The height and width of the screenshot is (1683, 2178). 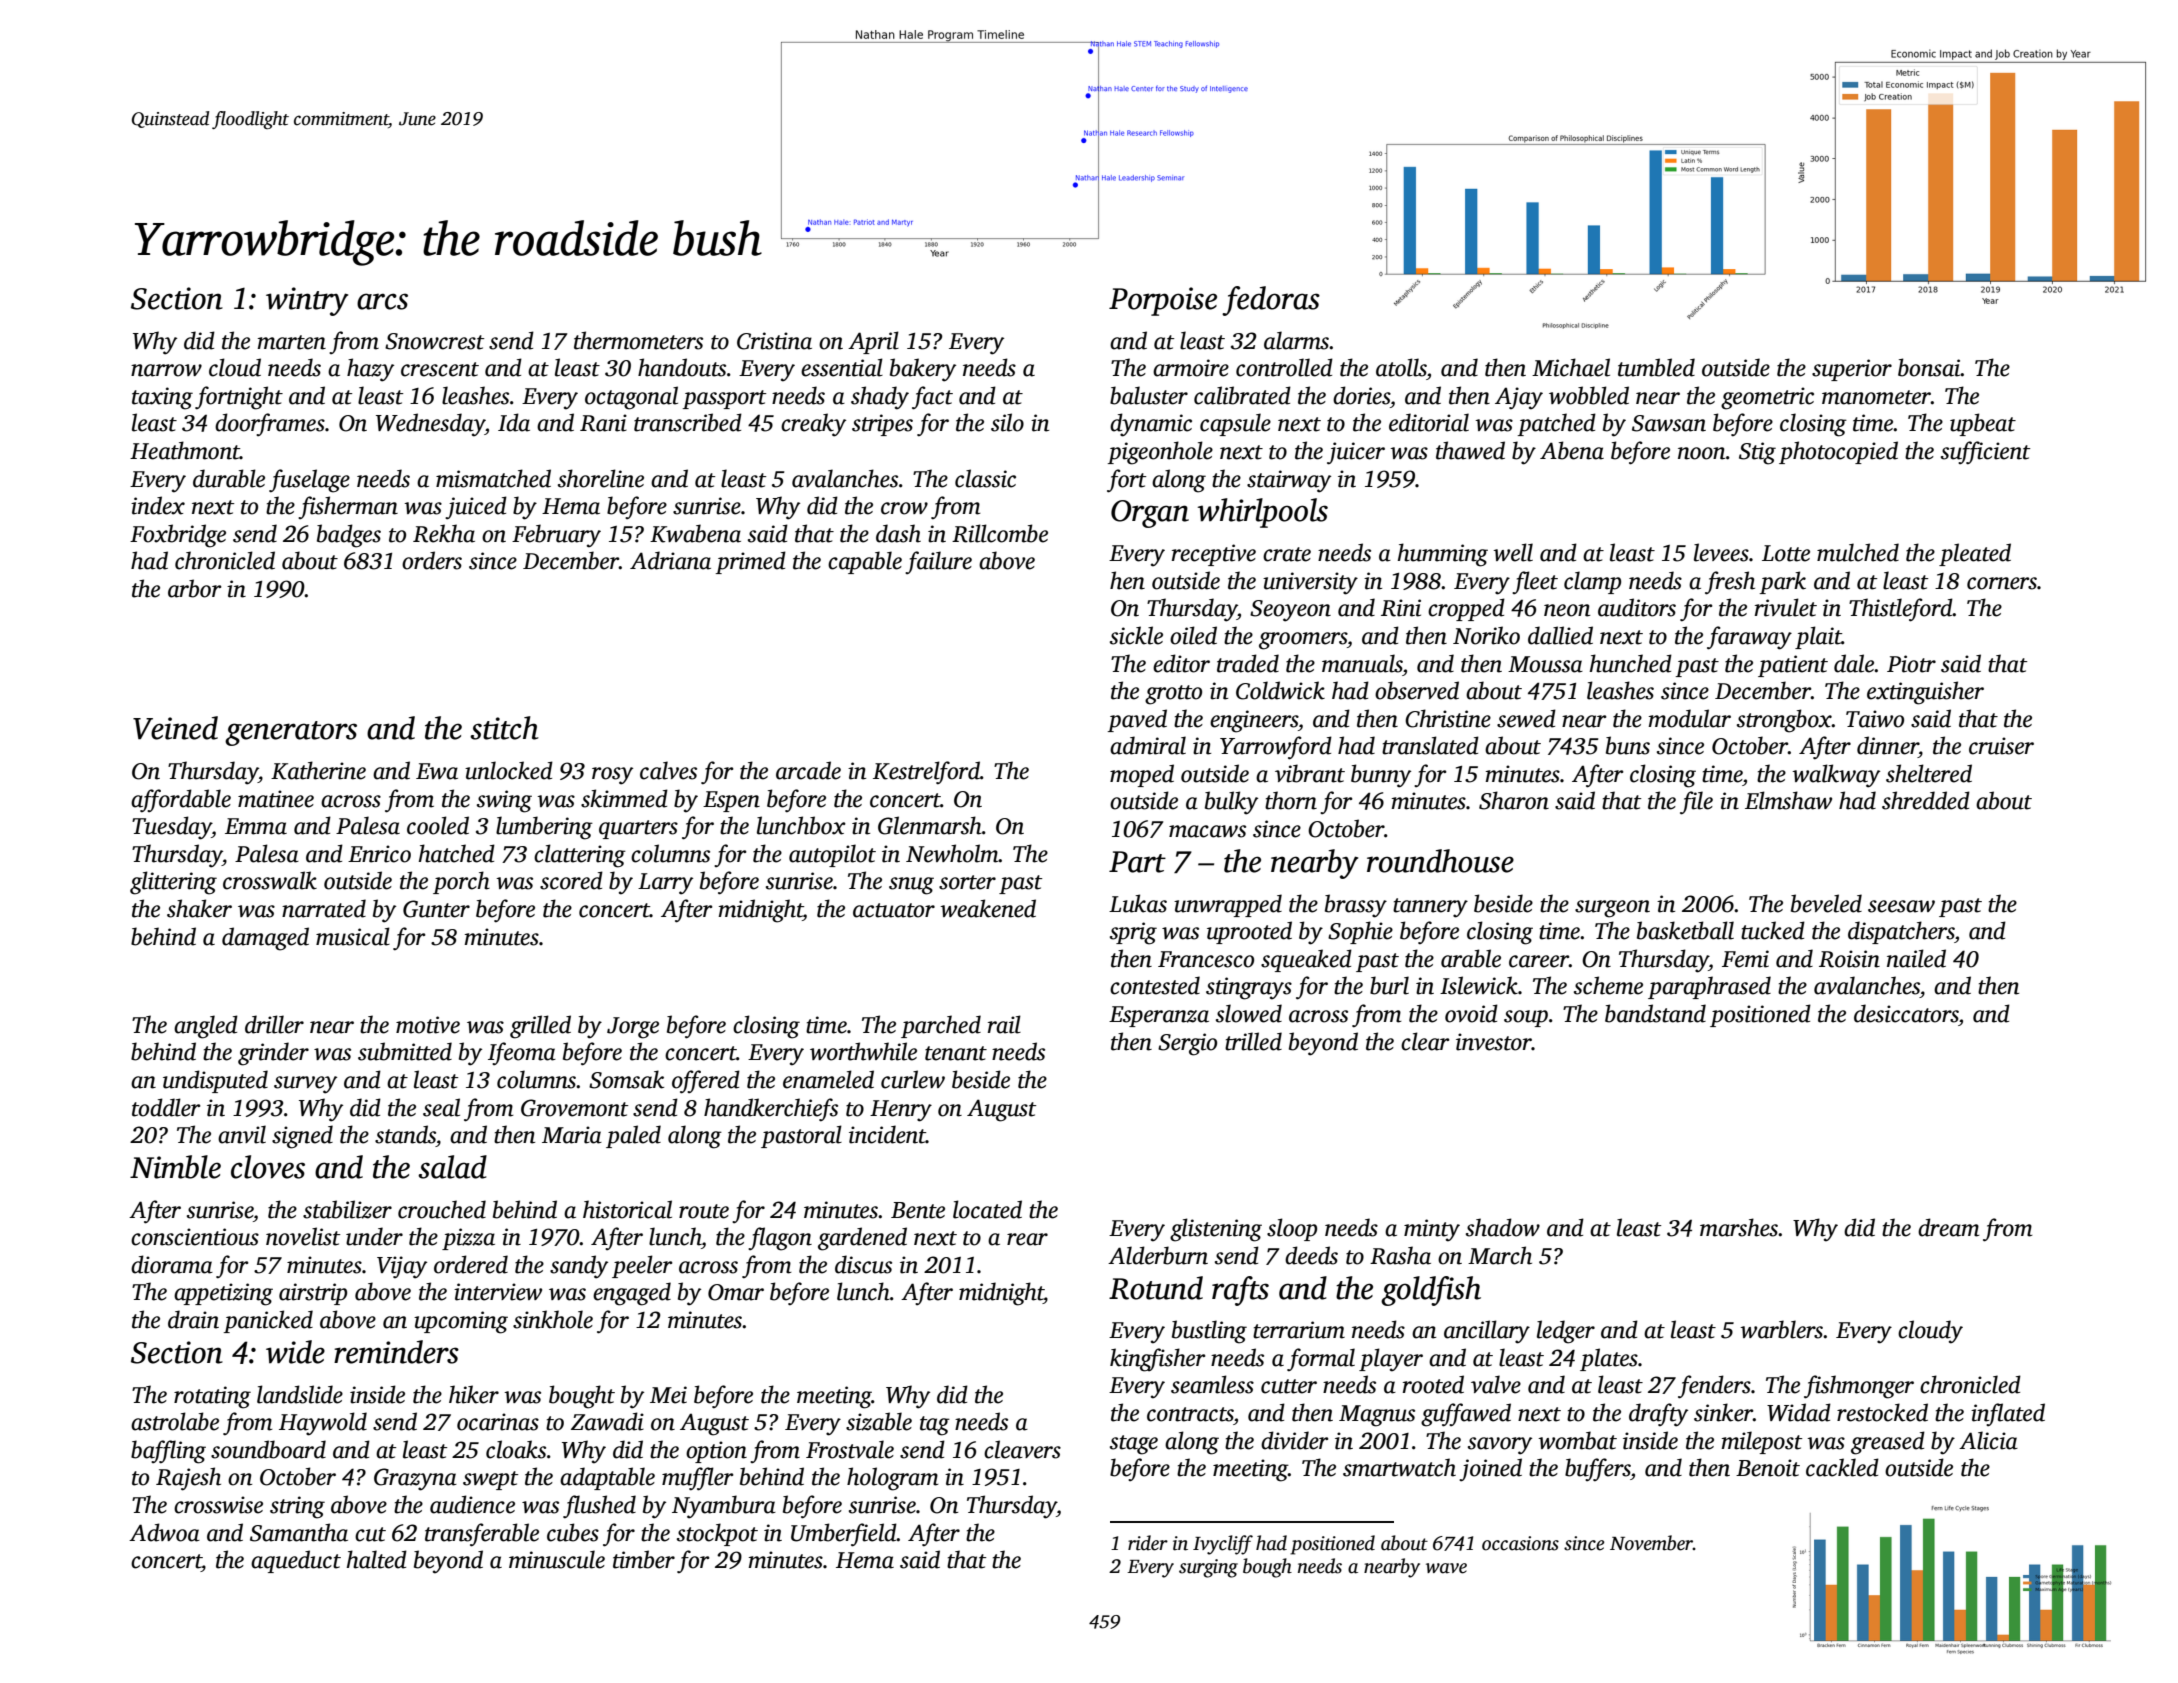 I want to click on taxing, so click(x=162, y=398).
